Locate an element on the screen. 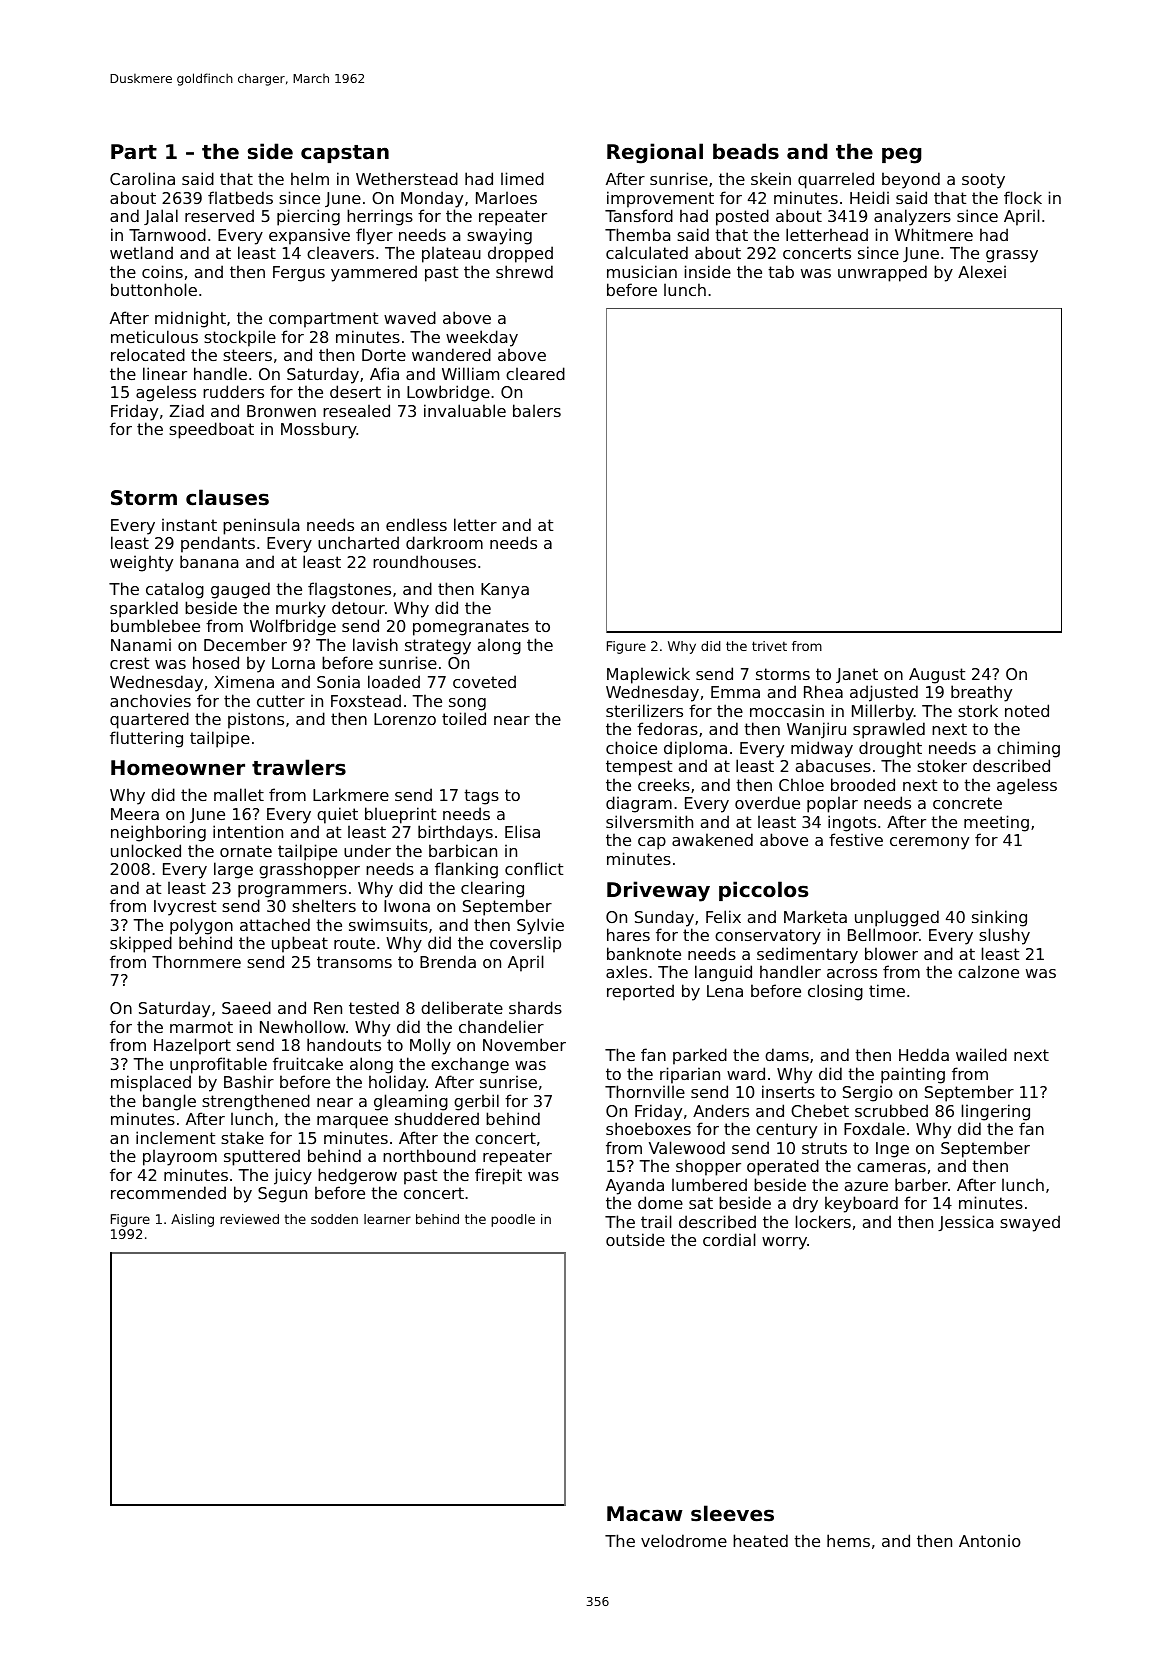 The width and height of the screenshot is (1172, 1658). Aisling is located at coordinates (192, 1220).
